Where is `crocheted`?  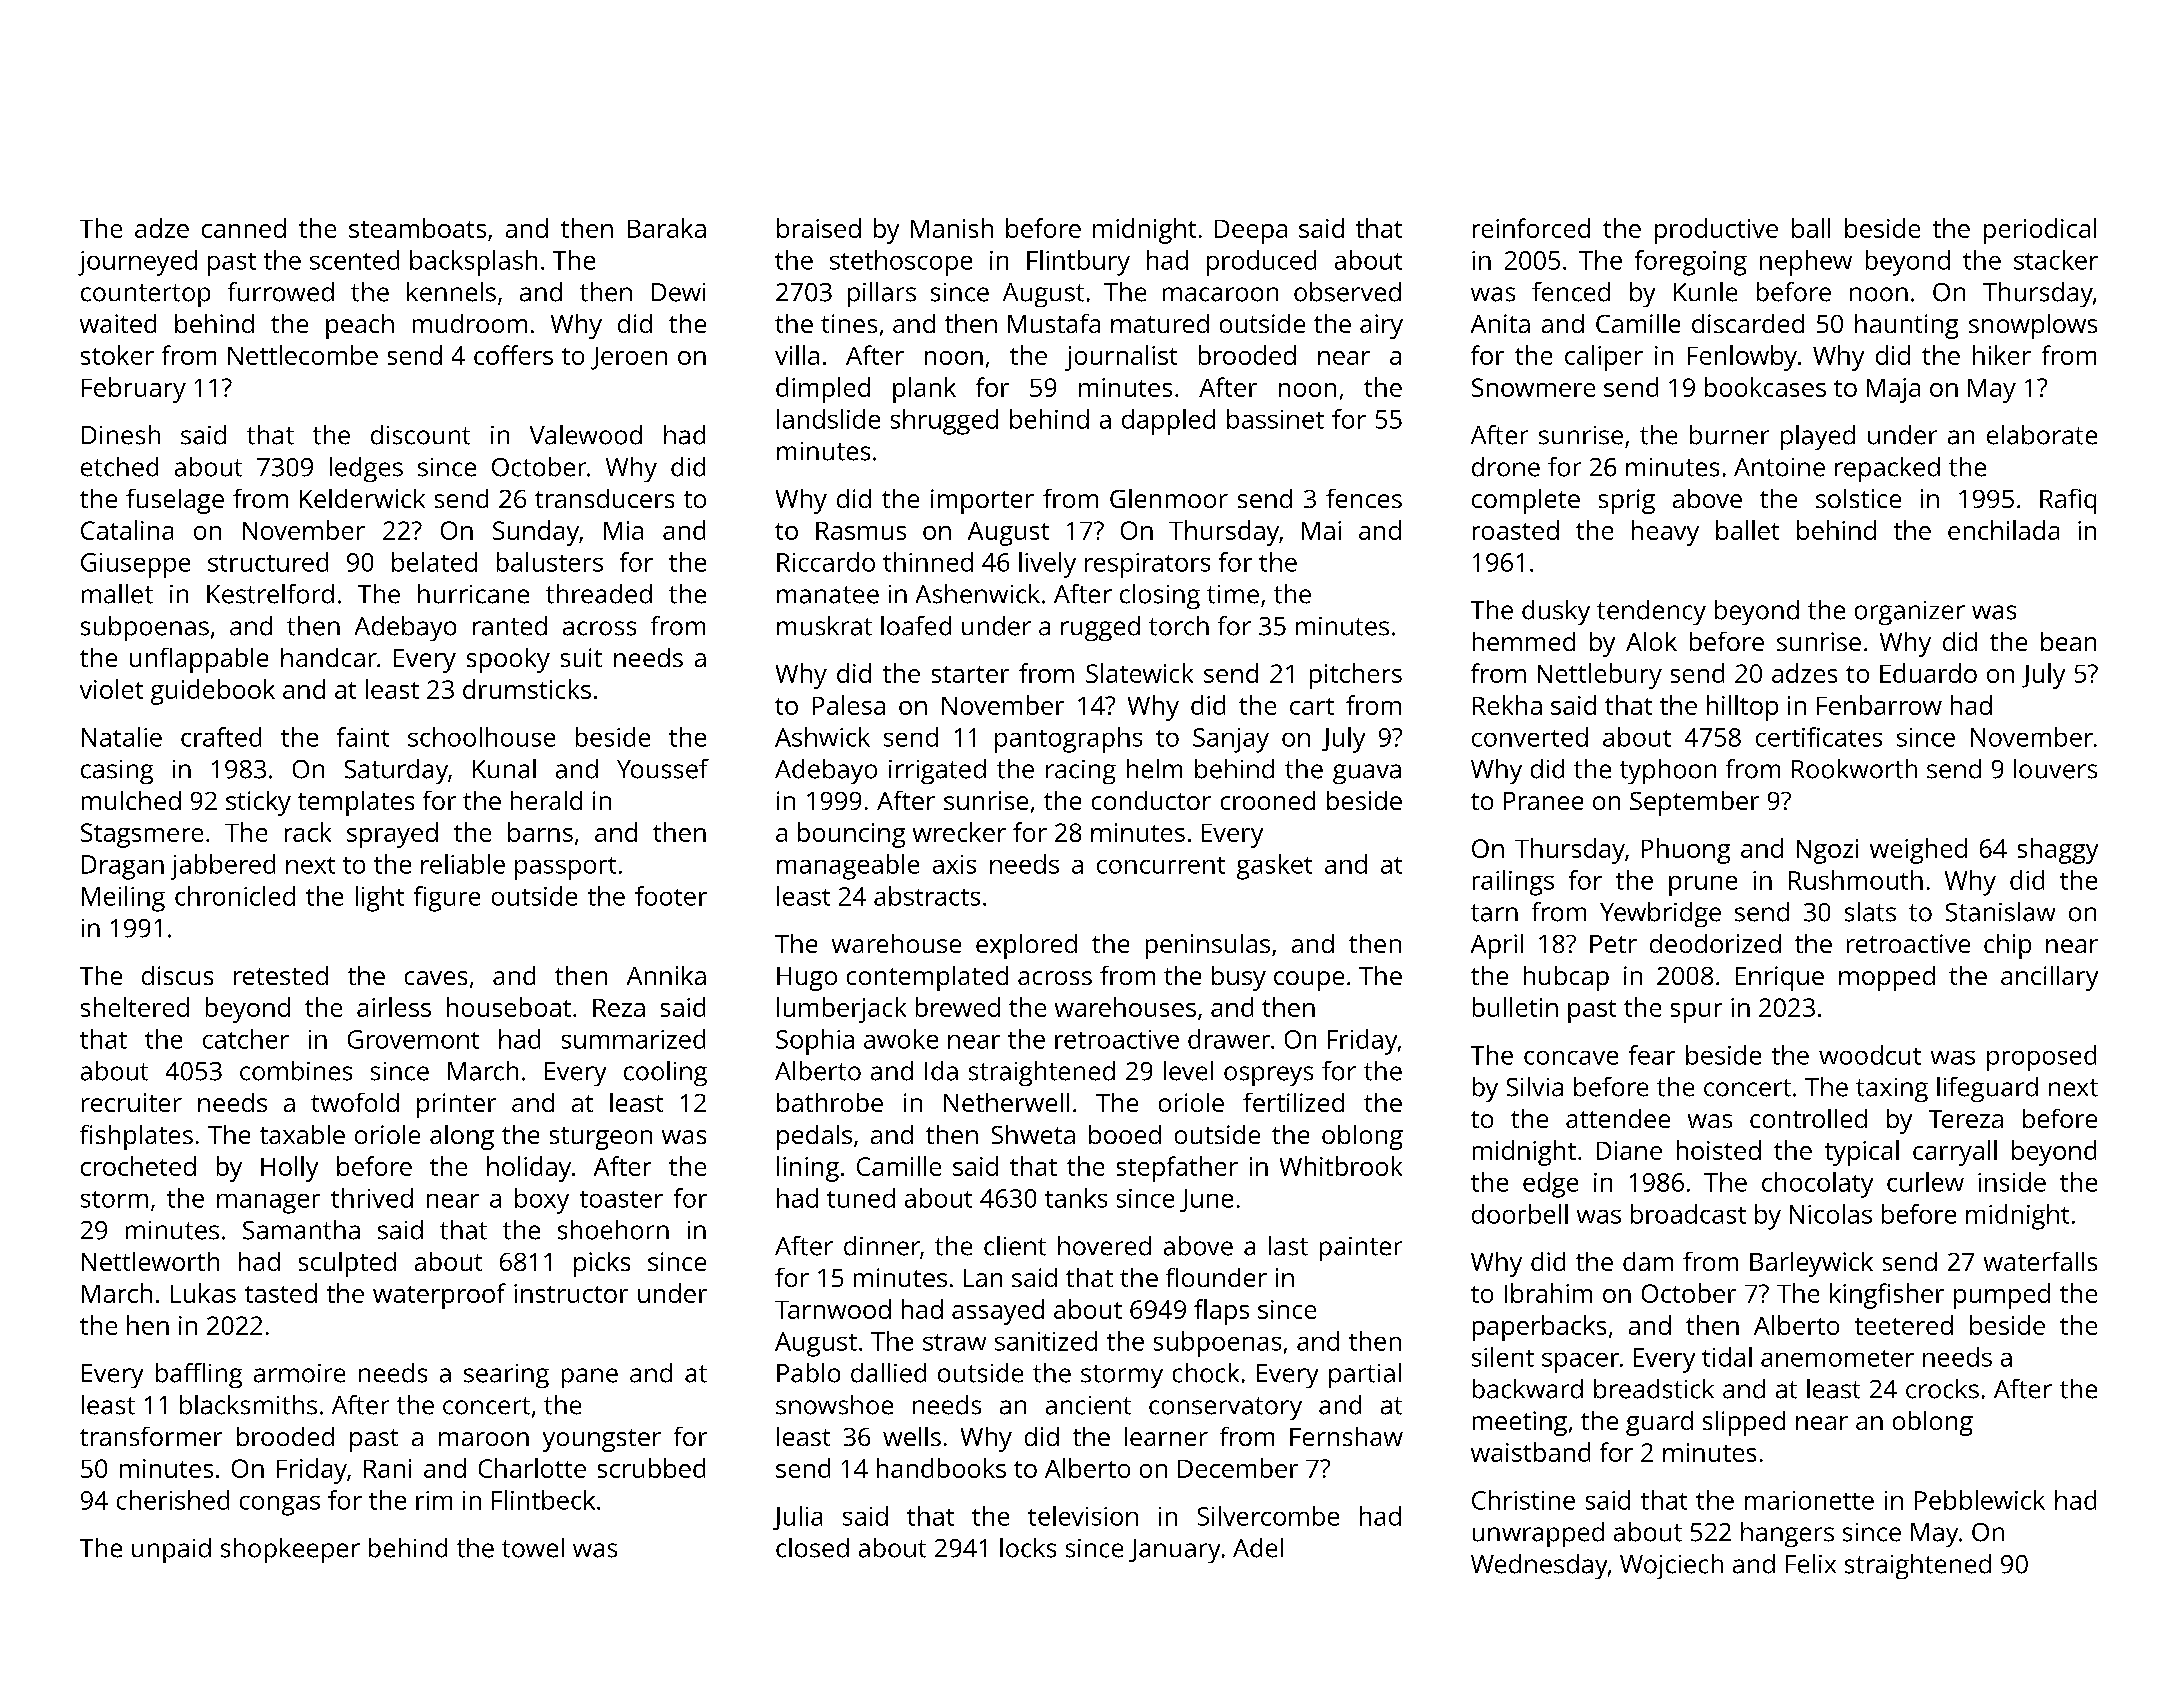 crocheted is located at coordinates (138, 1166).
